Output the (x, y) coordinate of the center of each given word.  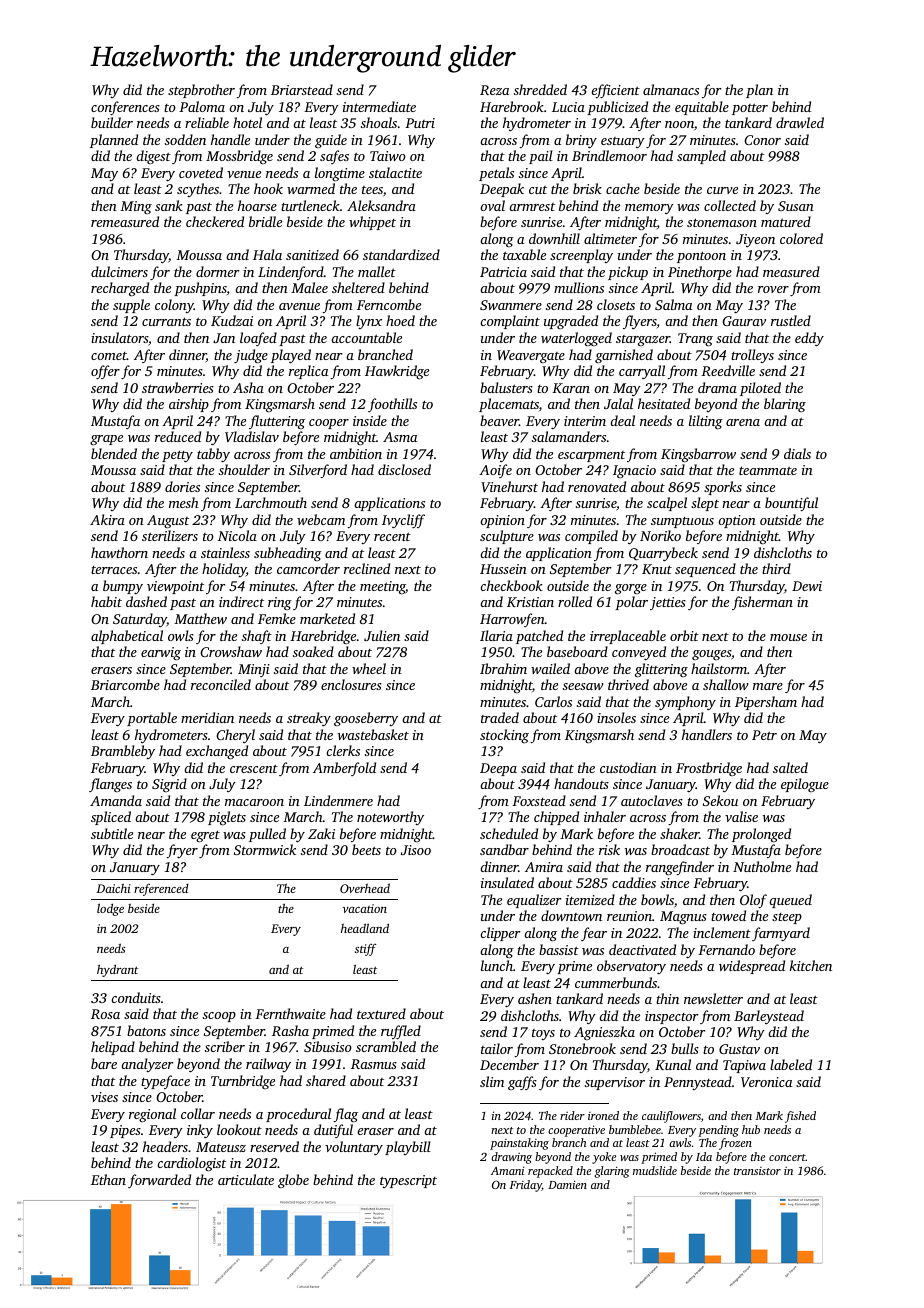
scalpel (667, 504)
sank (169, 205)
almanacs (671, 89)
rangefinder (680, 868)
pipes (125, 1131)
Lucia (568, 107)
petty (177, 456)
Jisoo (416, 850)
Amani (507, 1170)
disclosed (404, 469)
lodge (110, 909)
